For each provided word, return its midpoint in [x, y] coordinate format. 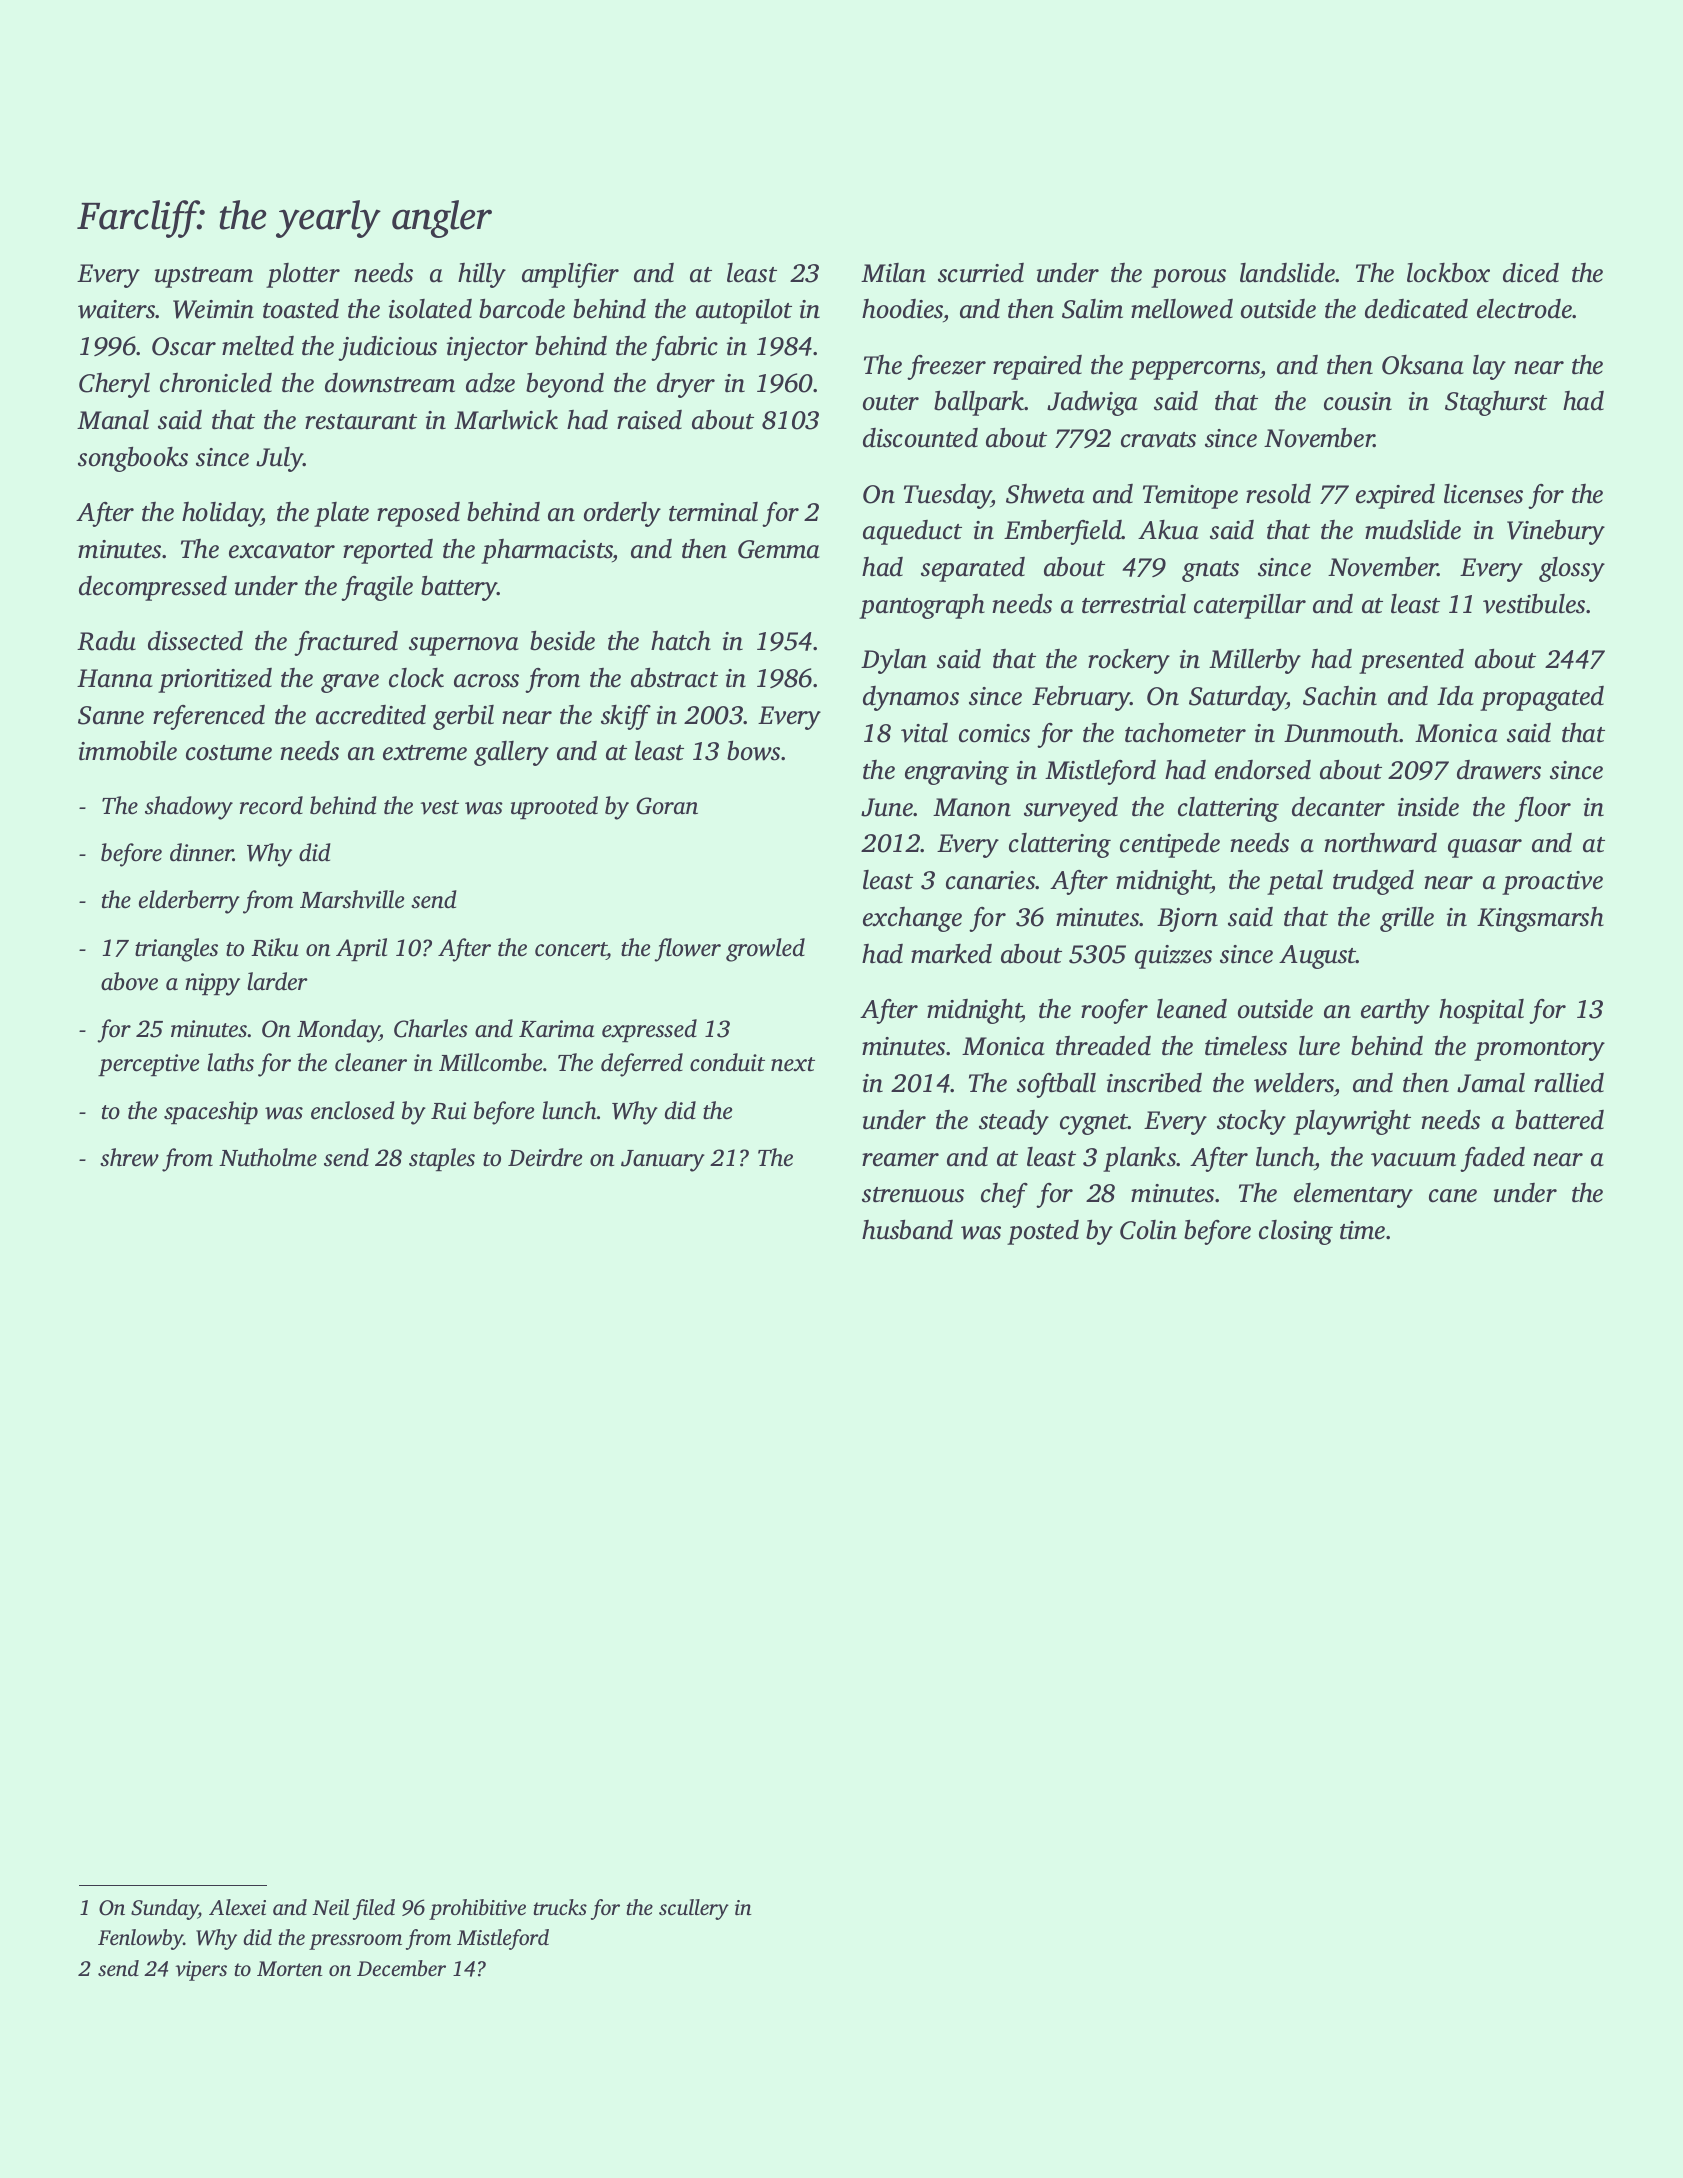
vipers [201, 1971]
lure [1319, 1046]
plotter [303, 275]
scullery [694, 1909]
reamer [900, 1160]
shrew [129, 1157]
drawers [1499, 770]
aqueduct [912, 532]
